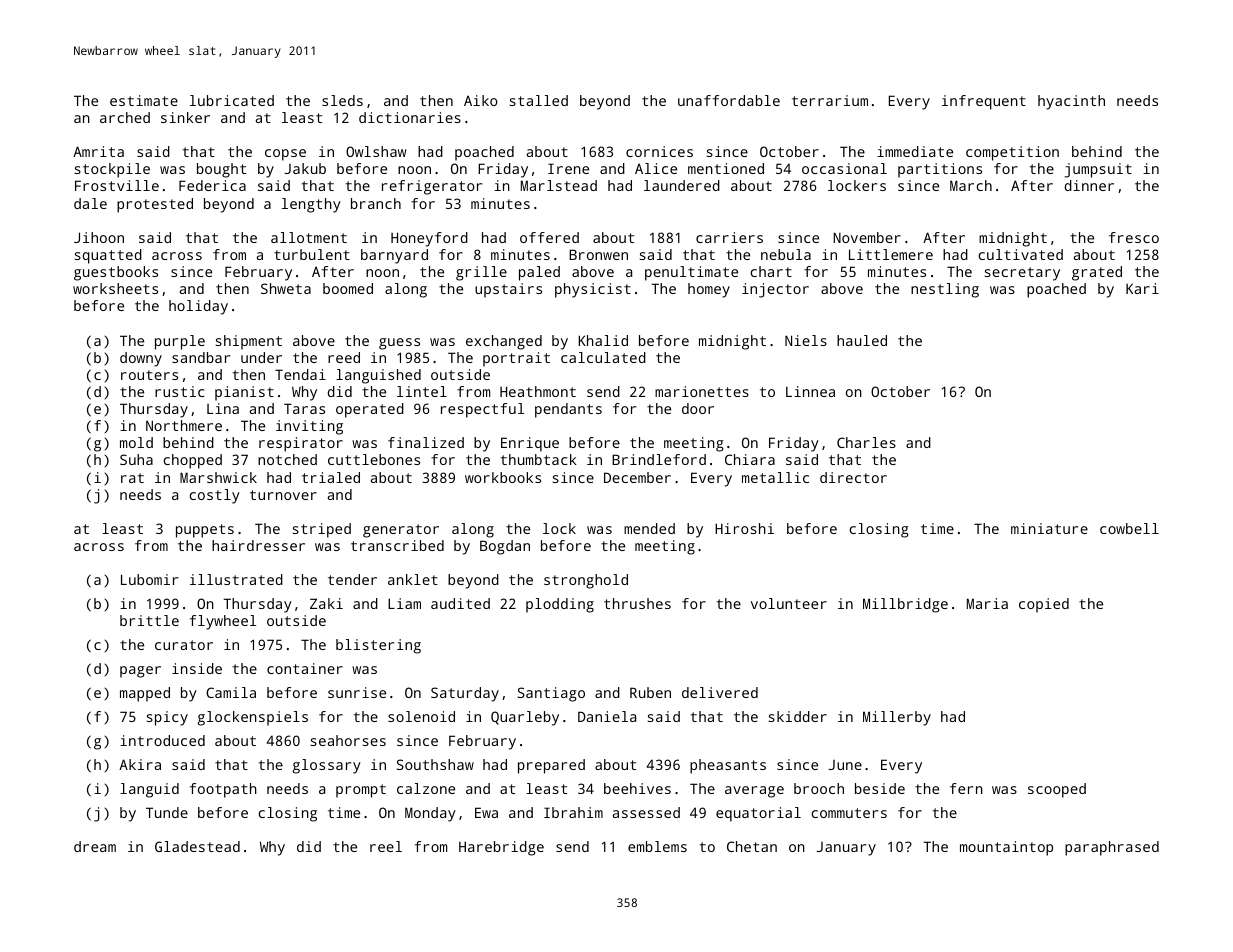 This screenshot has height=952, width=1233. Describe the element at coordinates (1129, 528) in the screenshot. I see `cowbell` at that location.
